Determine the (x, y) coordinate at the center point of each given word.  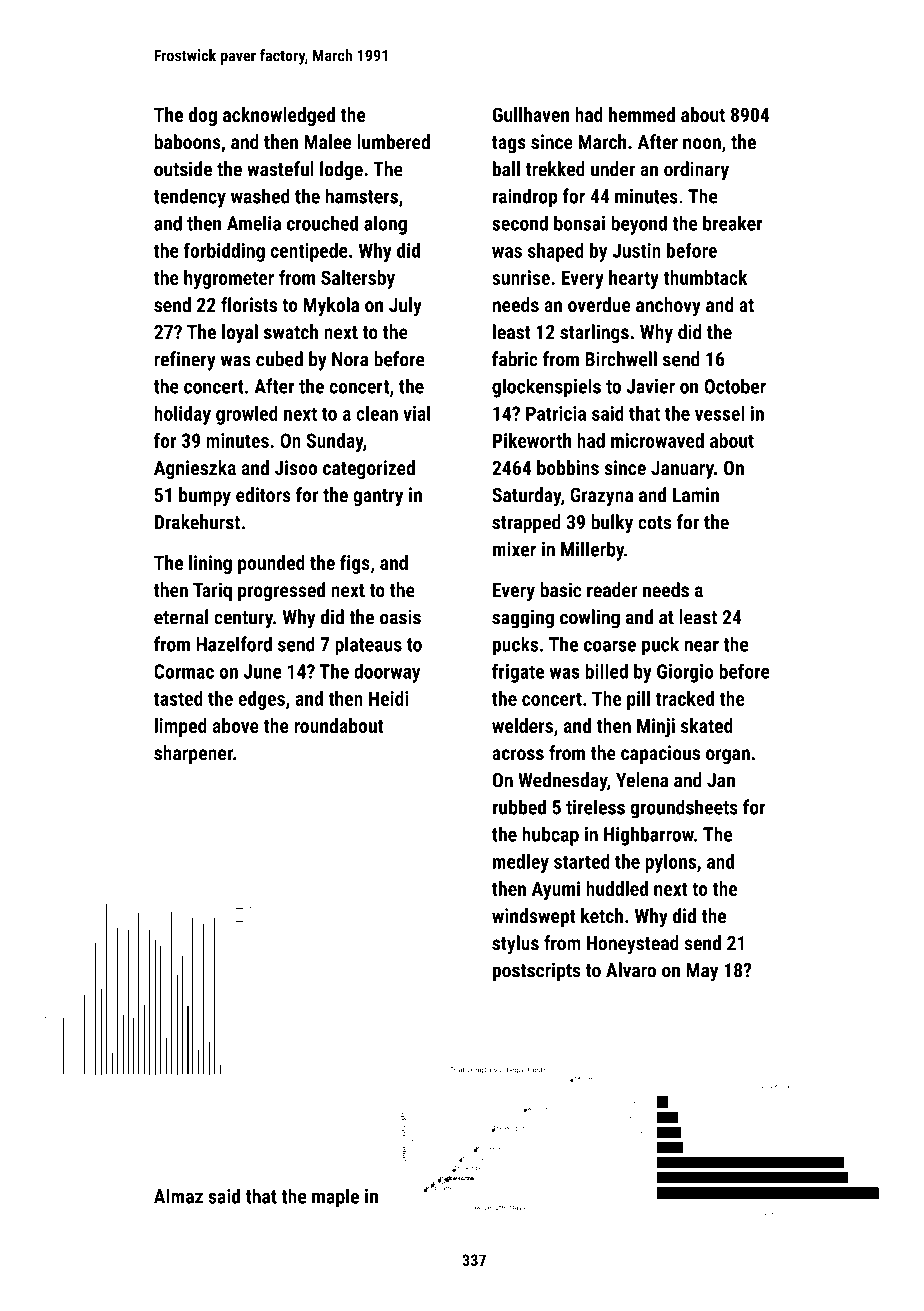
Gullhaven (530, 114)
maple (335, 1198)
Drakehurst (197, 522)
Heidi (389, 698)
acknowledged (279, 116)
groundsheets (684, 809)
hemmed (642, 114)
